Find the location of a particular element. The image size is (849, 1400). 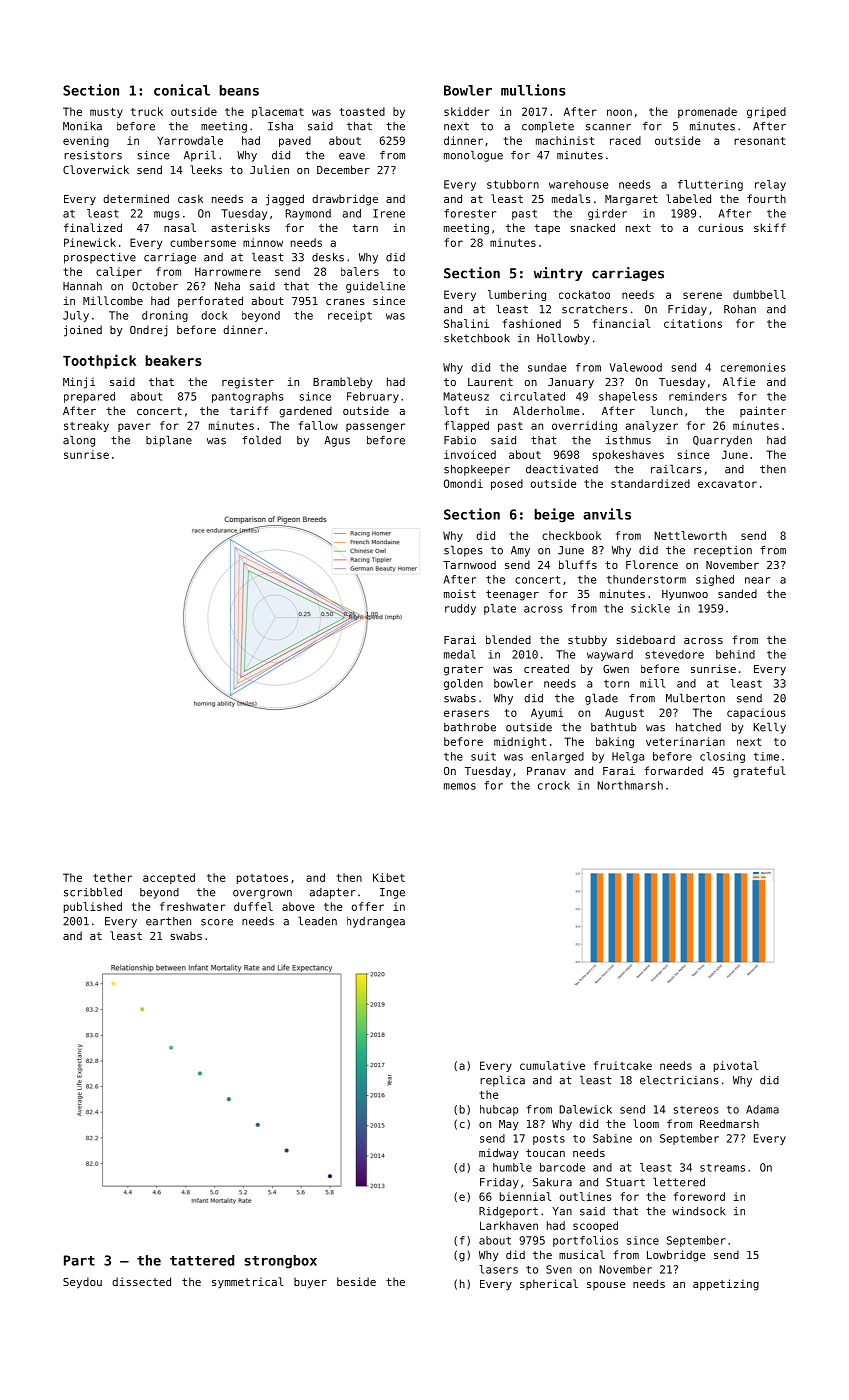

humble is located at coordinates (512, 1167).
